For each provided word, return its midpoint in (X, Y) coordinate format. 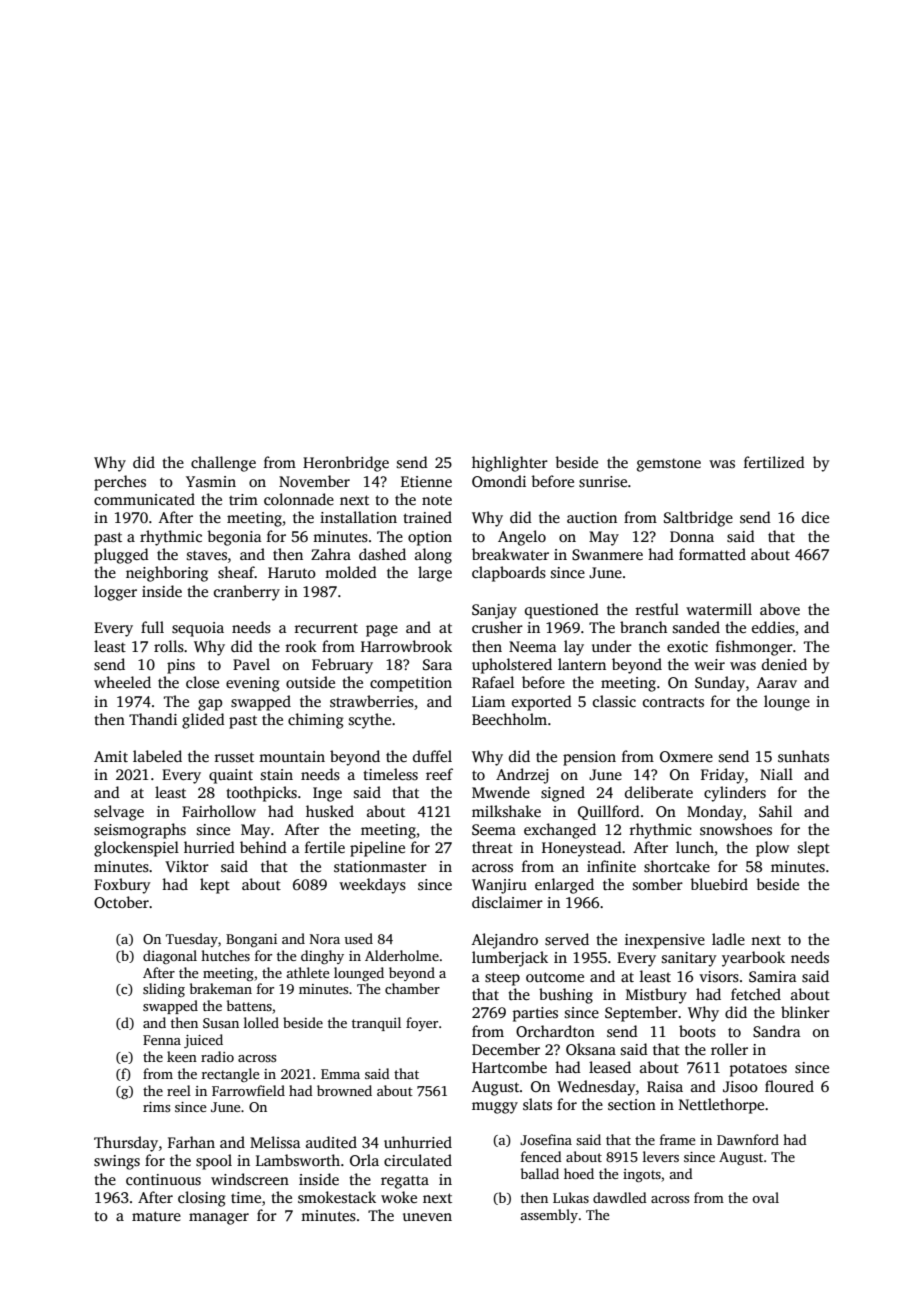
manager (219, 1219)
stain (277, 774)
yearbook (753, 959)
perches (120, 483)
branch (643, 627)
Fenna (162, 1040)
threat (492, 847)
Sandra (777, 1031)
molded (351, 572)
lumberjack (510, 959)
